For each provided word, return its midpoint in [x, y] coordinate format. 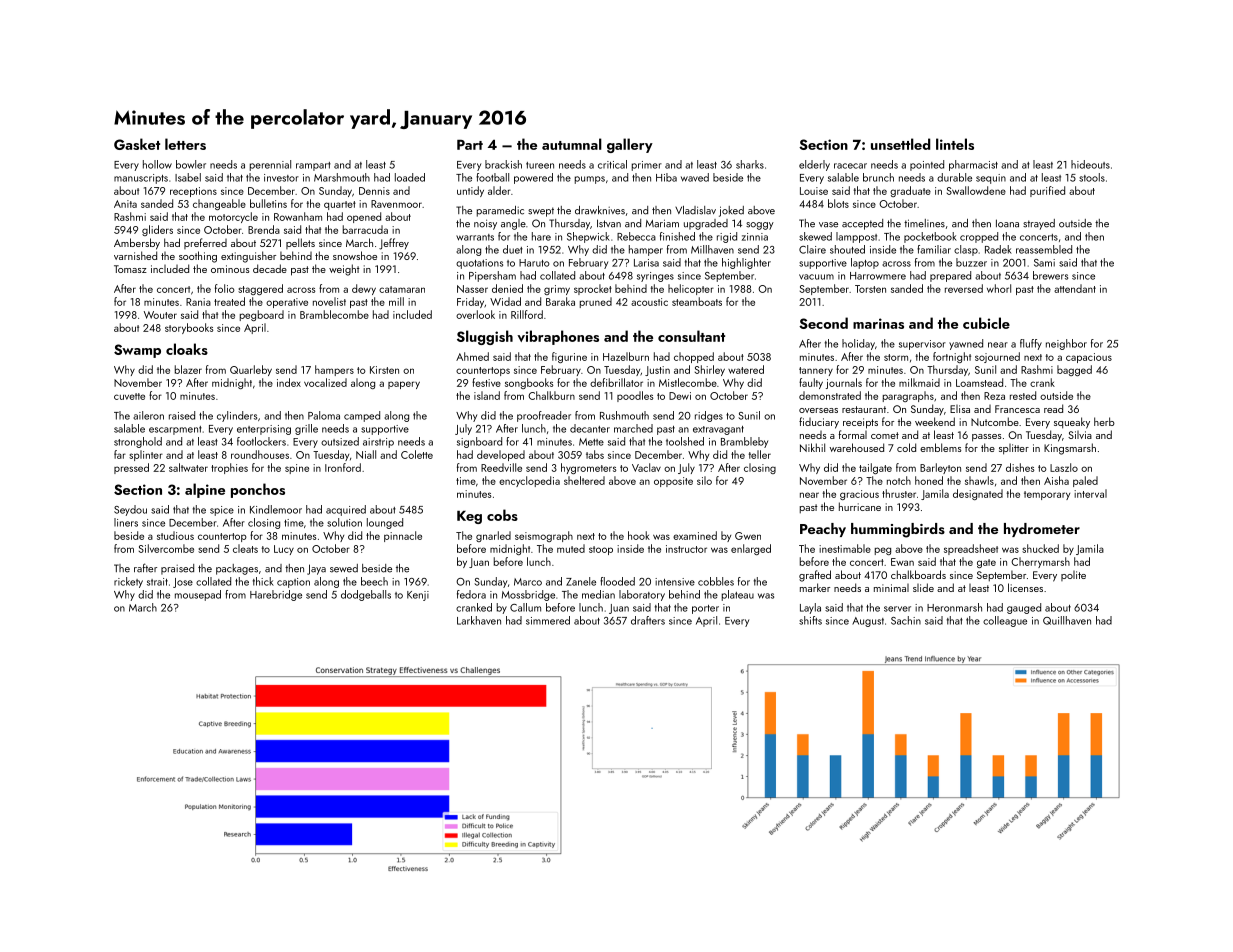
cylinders [237, 416]
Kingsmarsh [1070, 449]
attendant [1075, 288]
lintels [955, 144]
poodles [635, 396]
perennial [270, 165]
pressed [131, 468]
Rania [198, 302]
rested [1023, 395]
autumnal [572, 144]
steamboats [697, 301]
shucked [1040, 548]
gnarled [493, 536]
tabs [595, 454]
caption [293, 583]
